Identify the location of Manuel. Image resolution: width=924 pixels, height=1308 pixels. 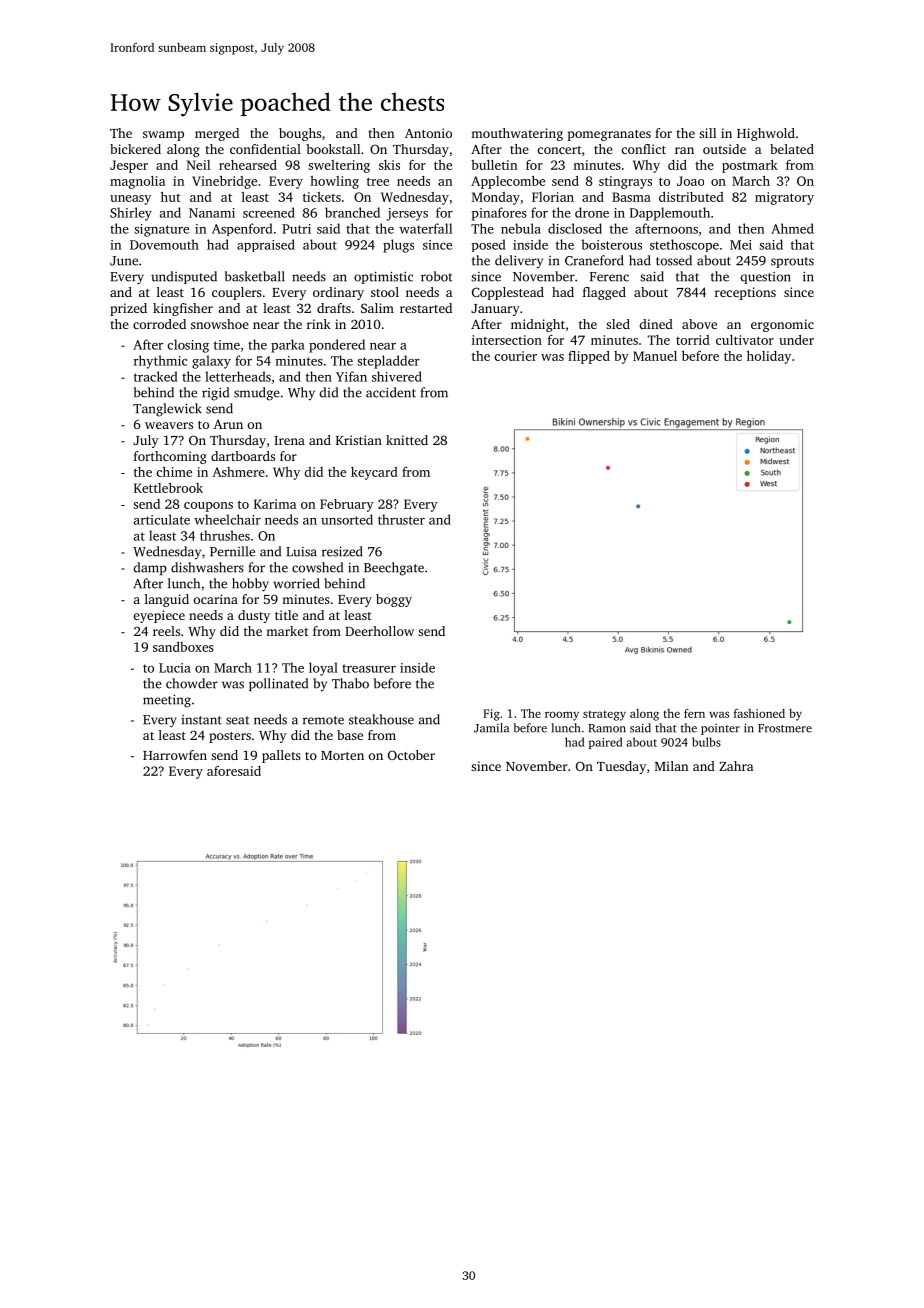
(655, 356).
